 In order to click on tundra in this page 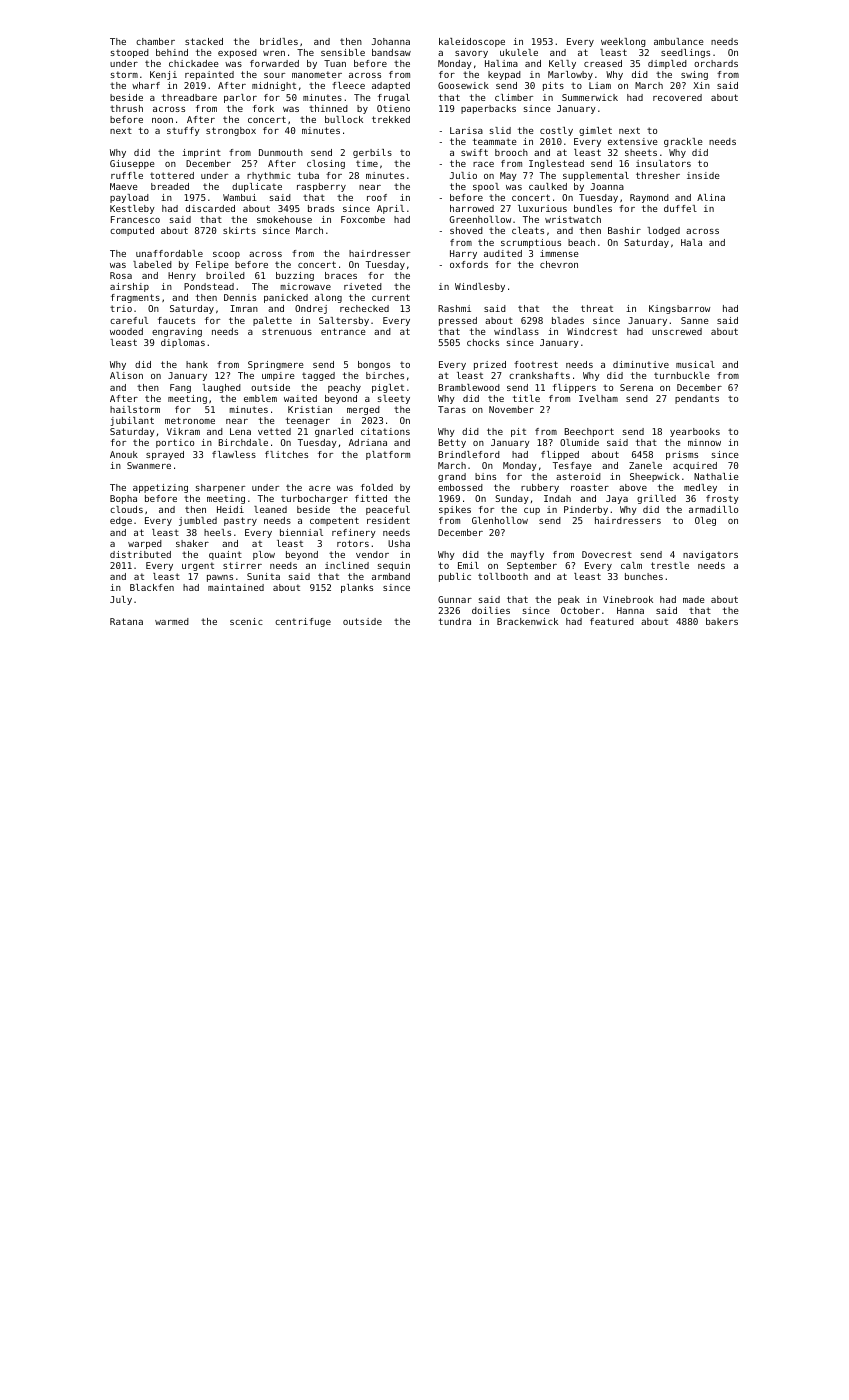, I will do `click(455, 621)`.
